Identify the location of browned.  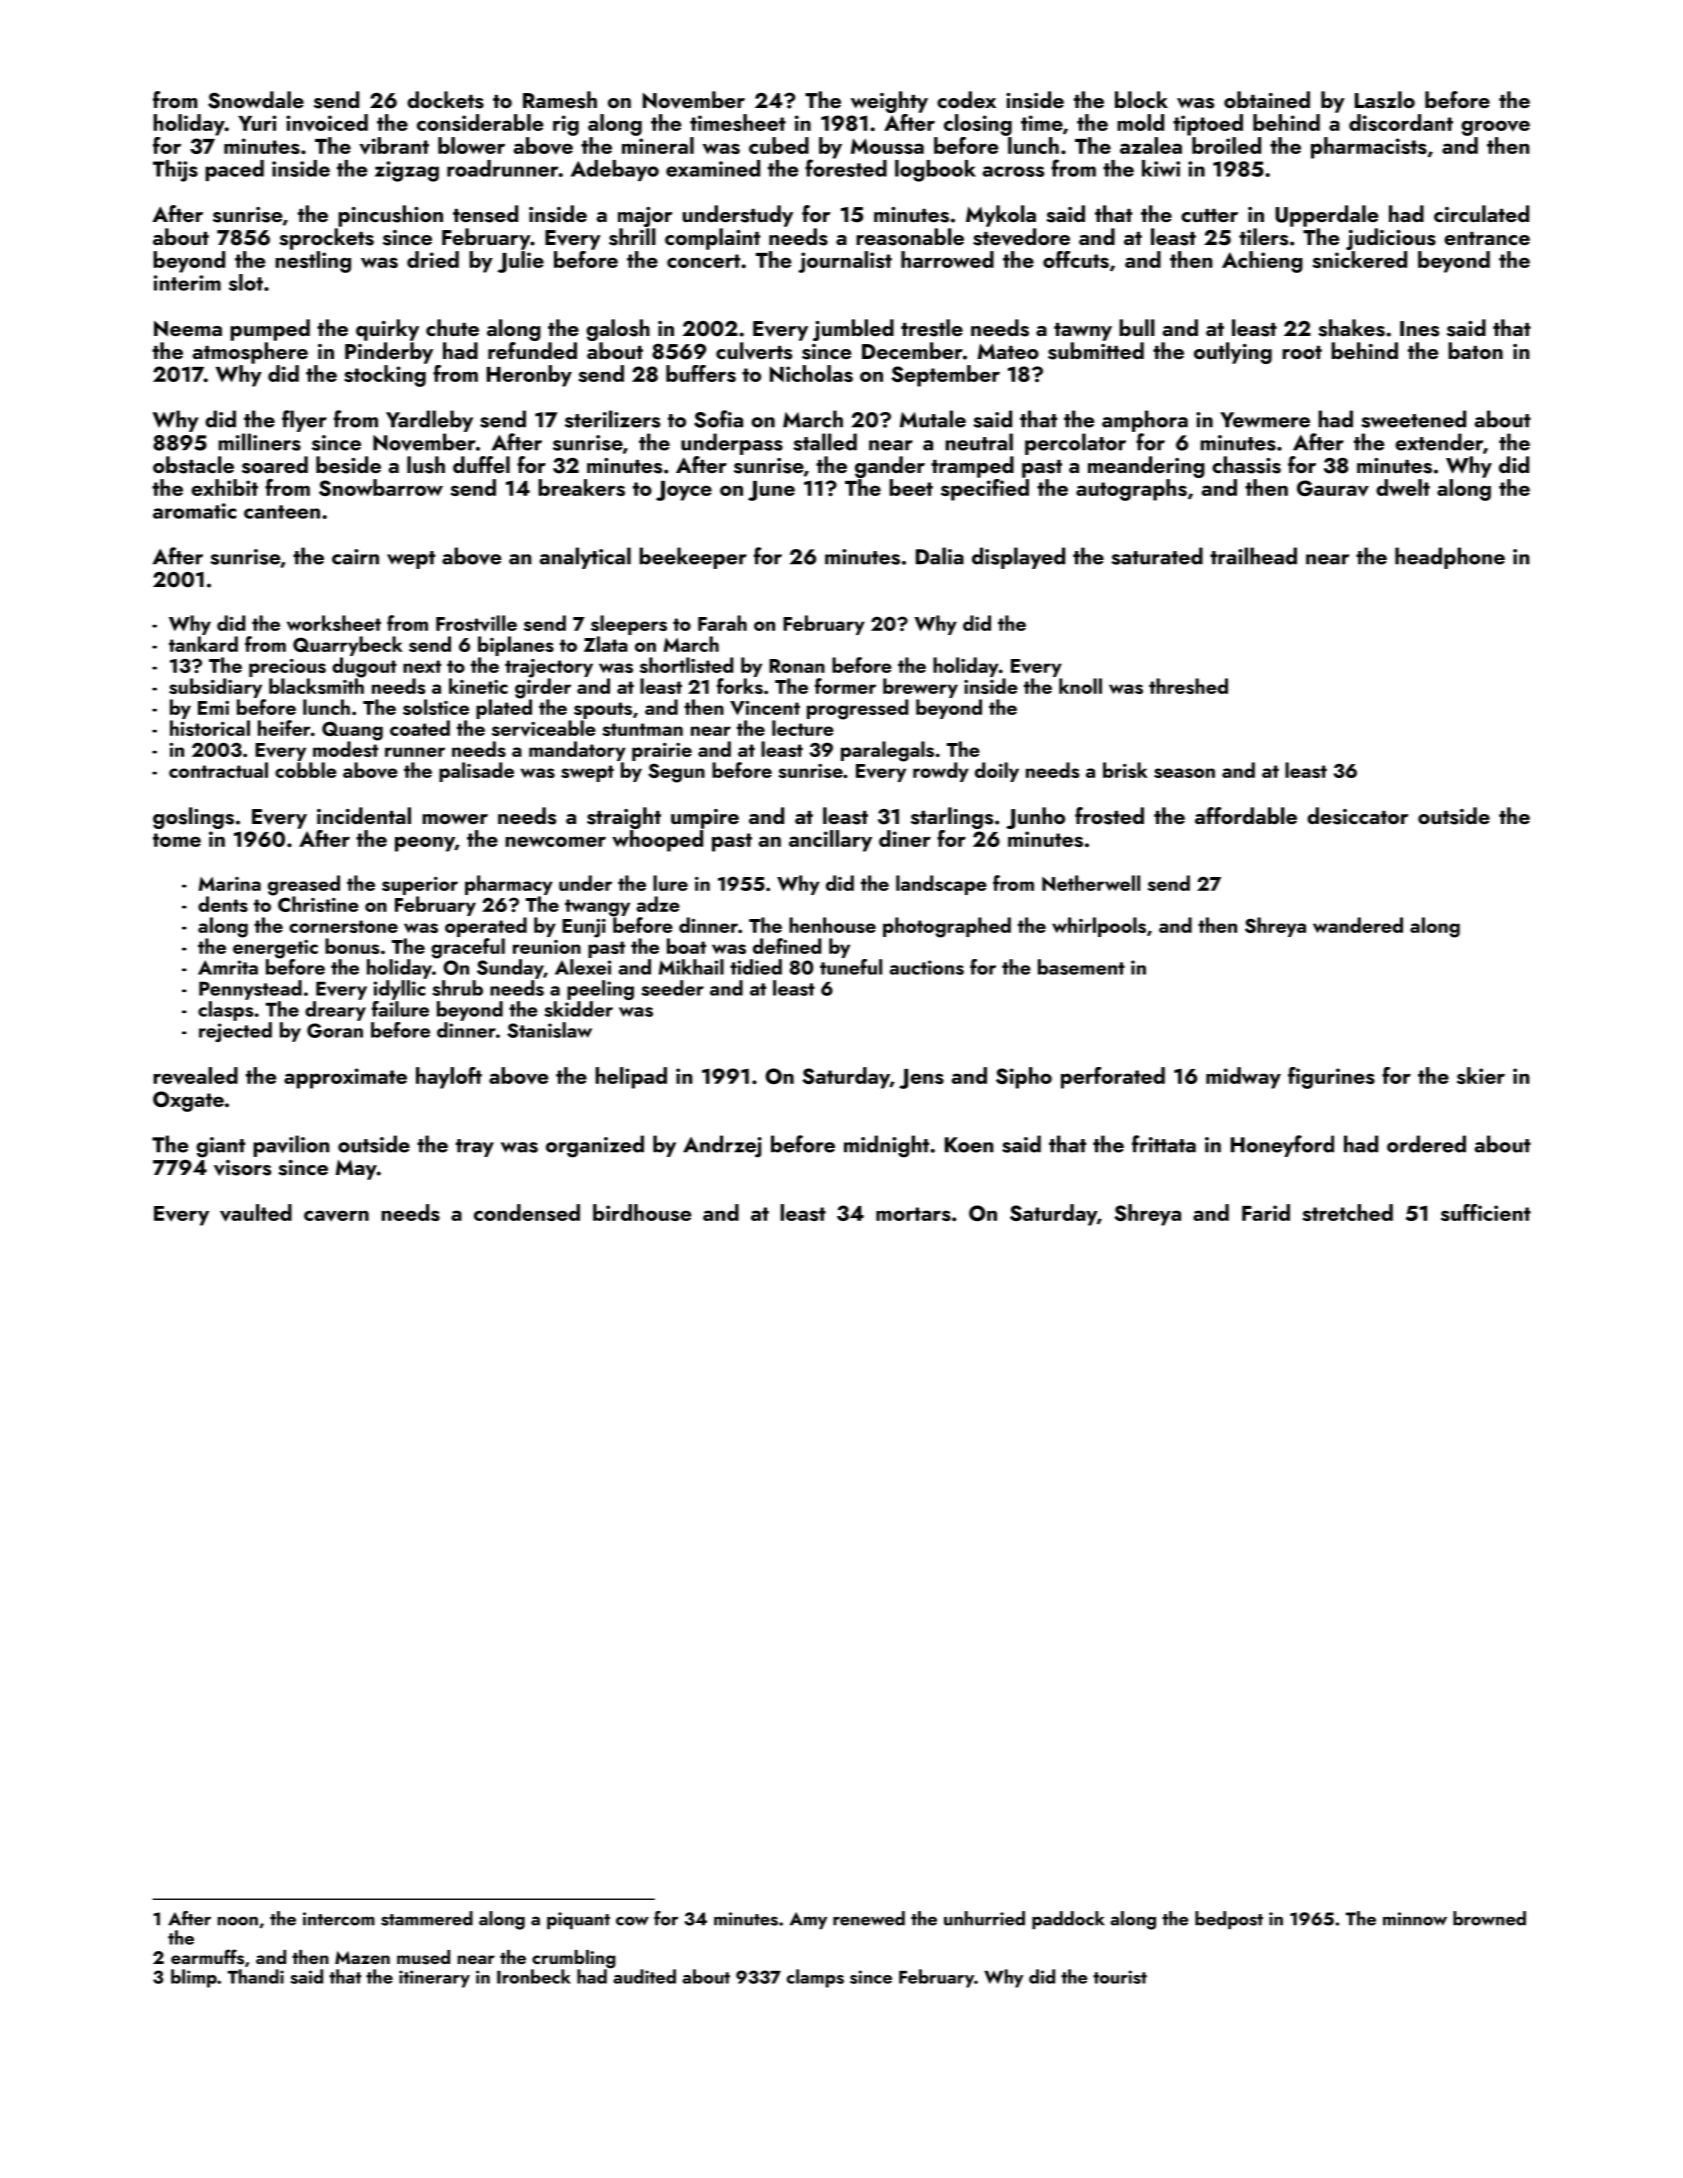
(1489, 1918).
